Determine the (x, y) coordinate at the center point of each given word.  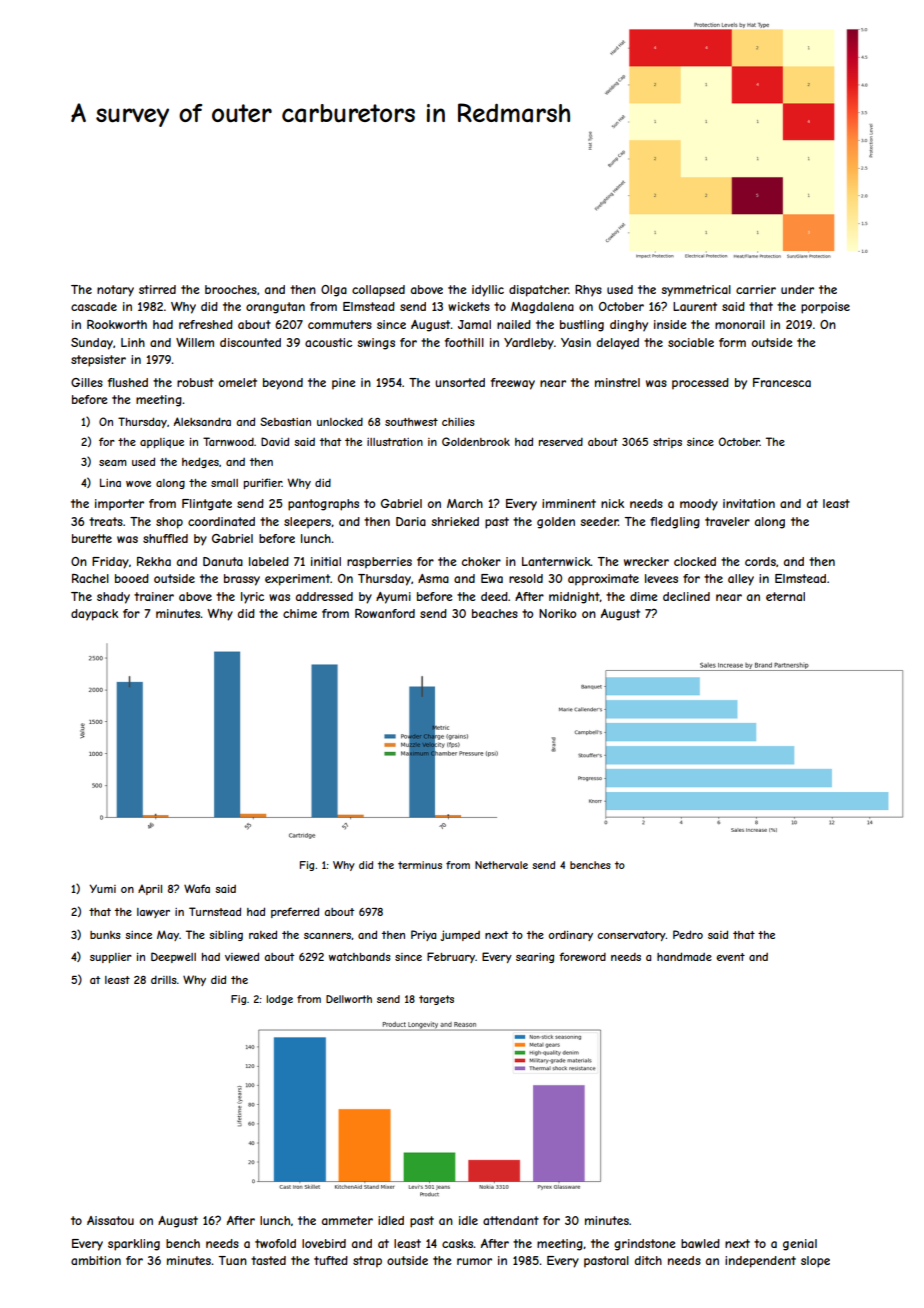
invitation (749, 503)
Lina (110, 482)
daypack (94, 615)
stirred (157, 289)
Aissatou (110, 1220)
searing (535, 958)
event (731, 957)
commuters (340, 324)
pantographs (323, 505)
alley (741, 580)
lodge (279, 1000)
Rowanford (385, 613)
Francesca (782, 382)
